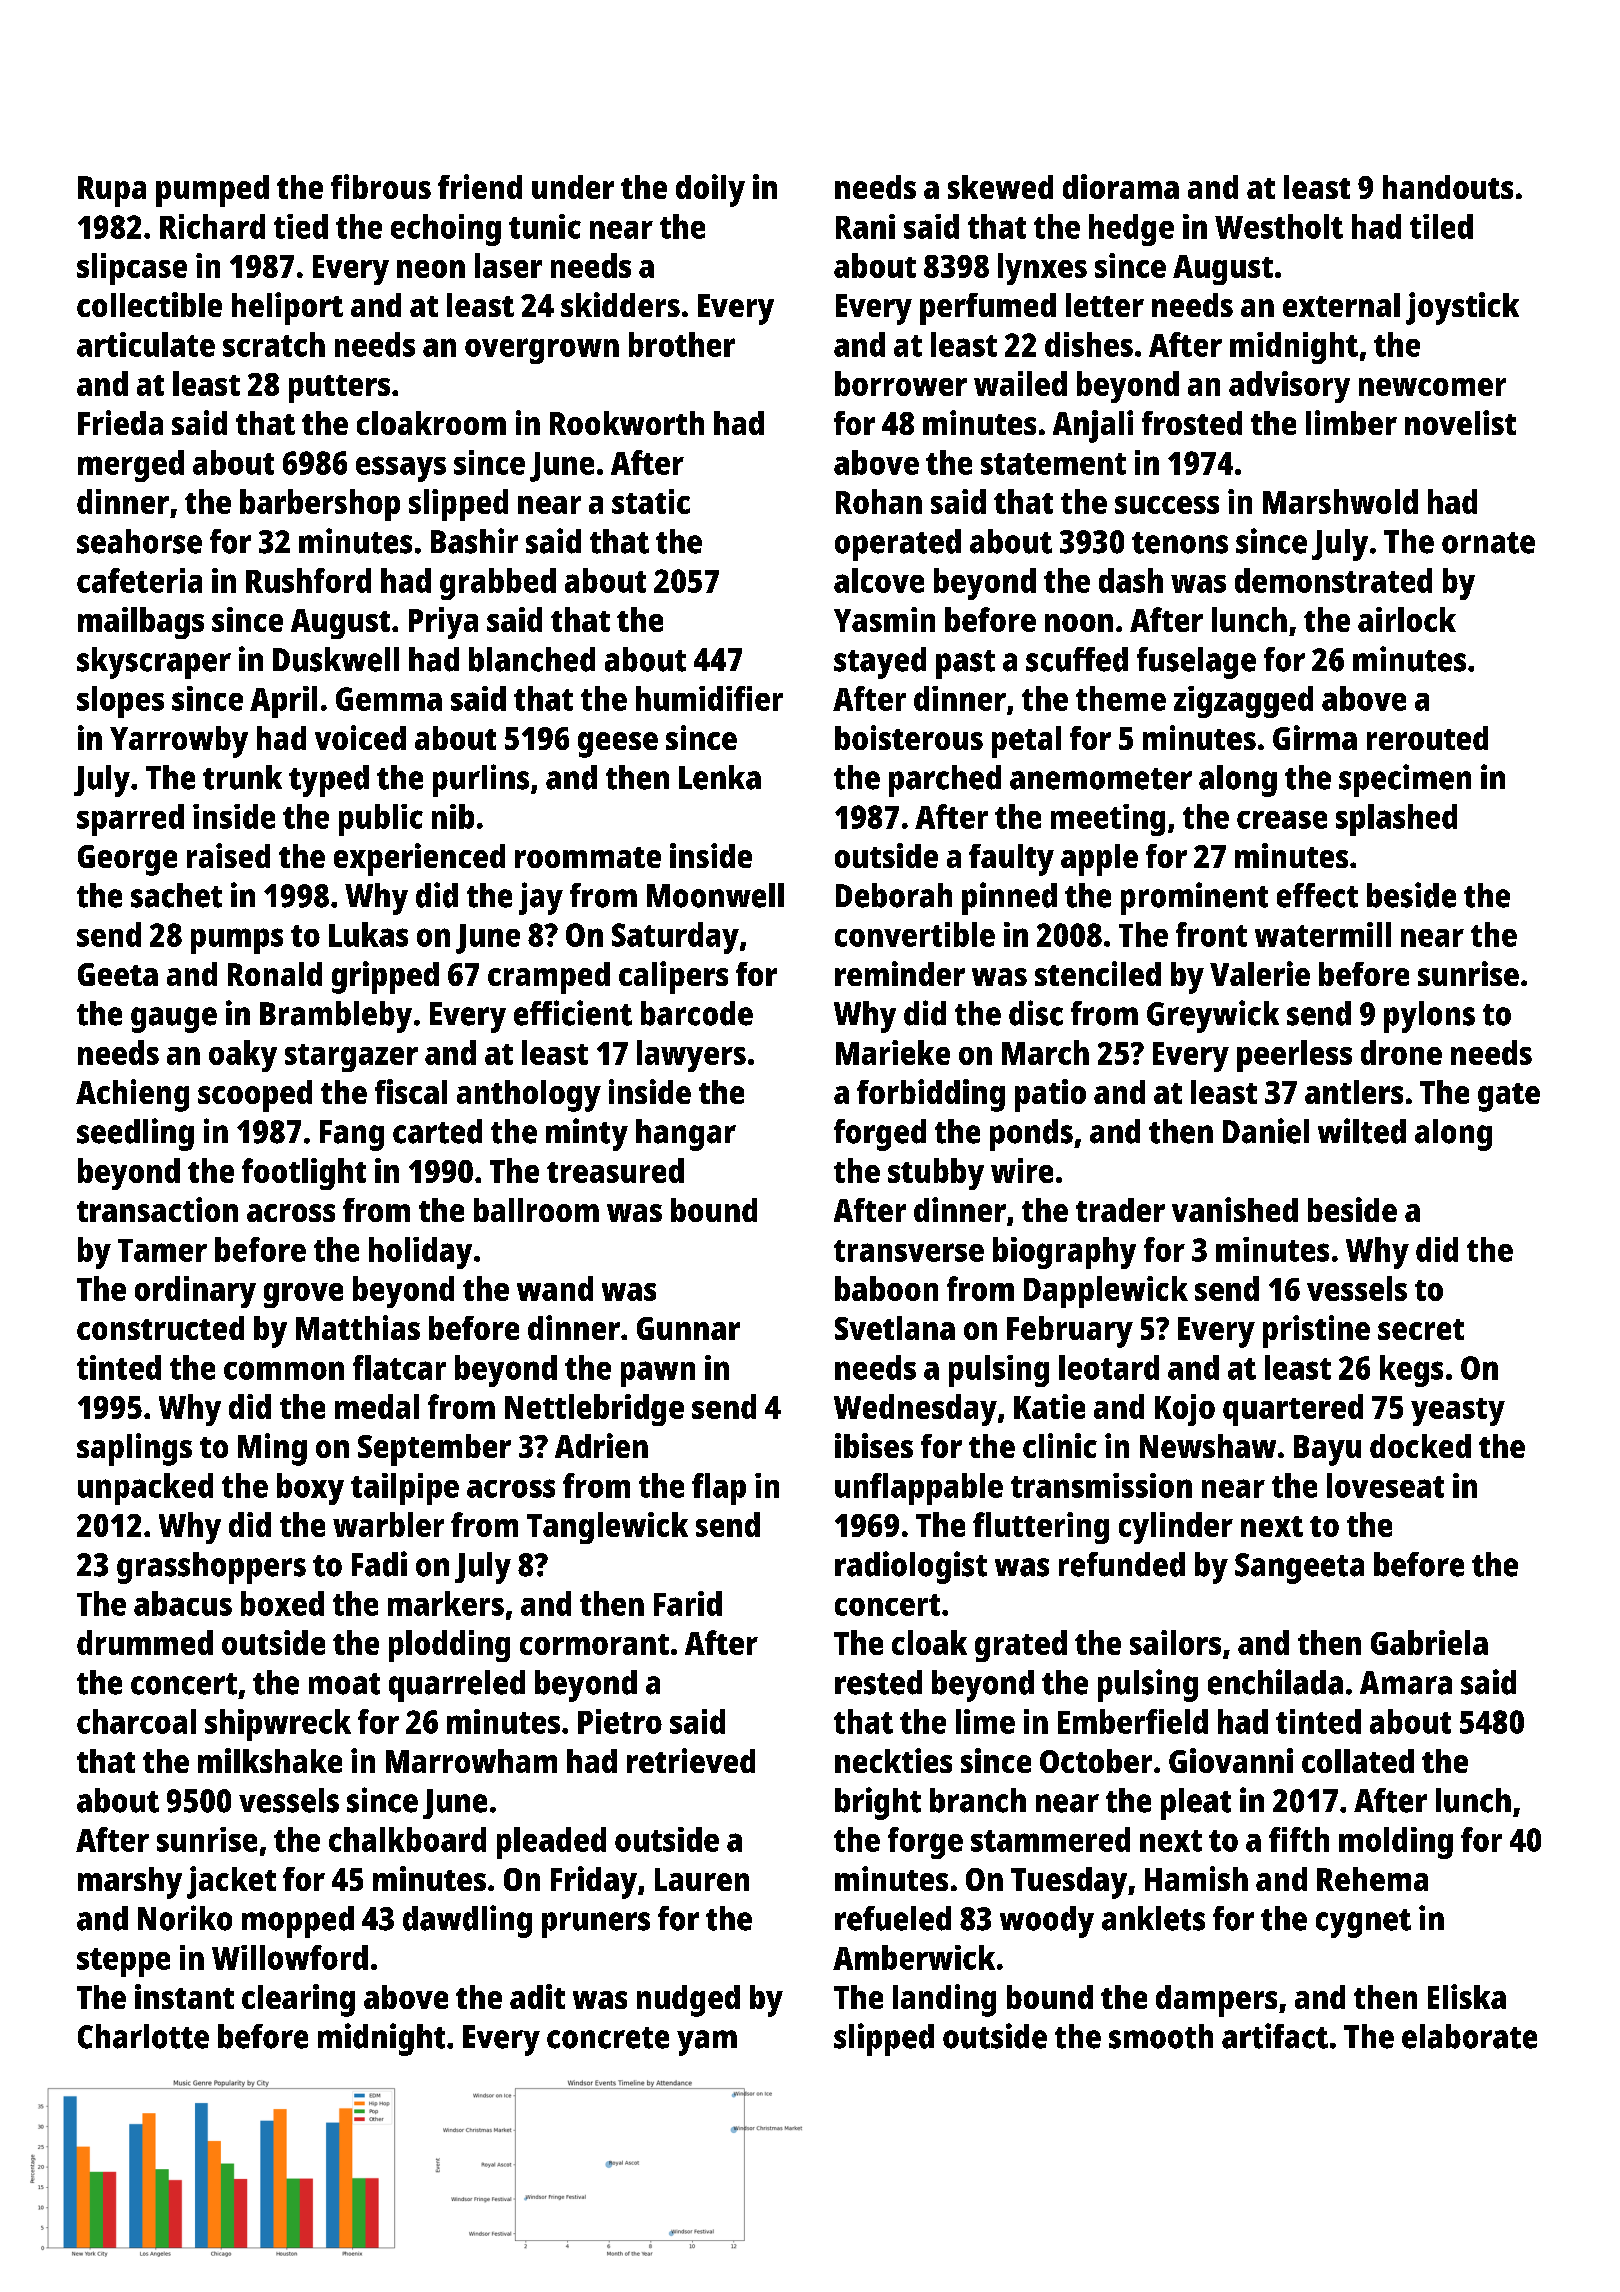 The height and width of the document is (2292, 1620). Describe the element at coordinates (112, 191) in the document. I see `Rupa` at that location.
